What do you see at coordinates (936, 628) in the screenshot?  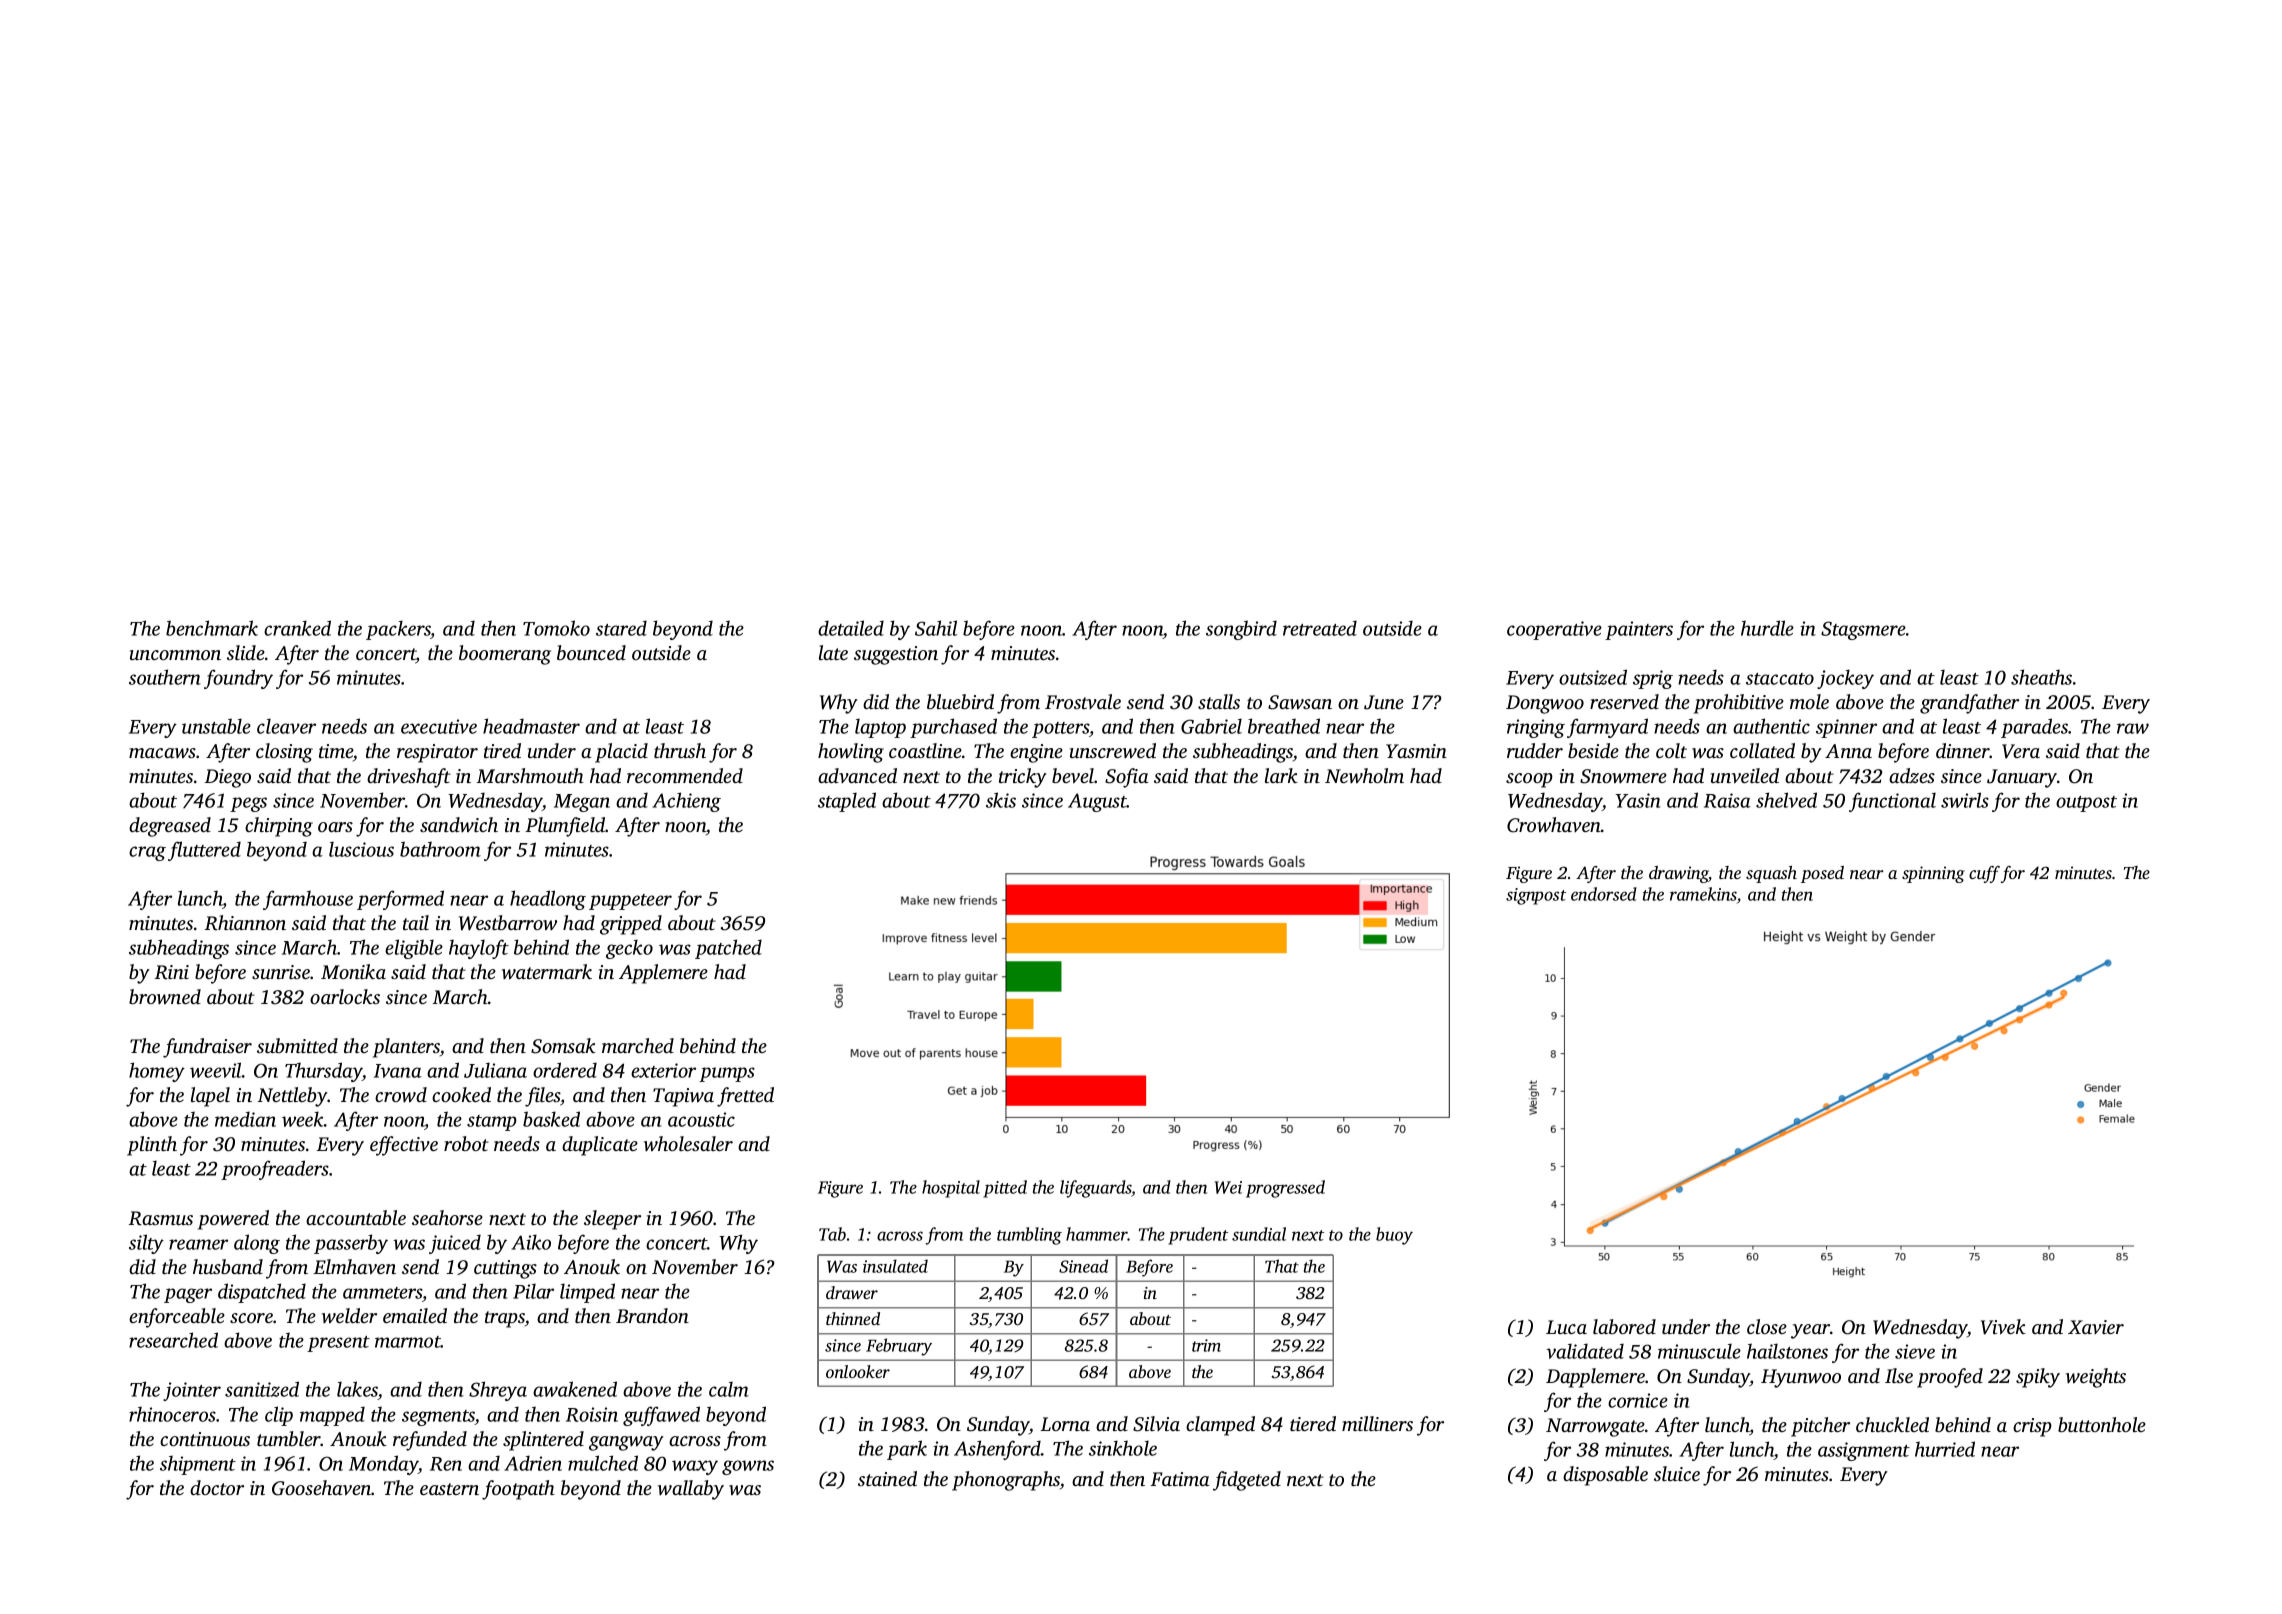 I see `Sahil` at bounding box center [936, 628].
